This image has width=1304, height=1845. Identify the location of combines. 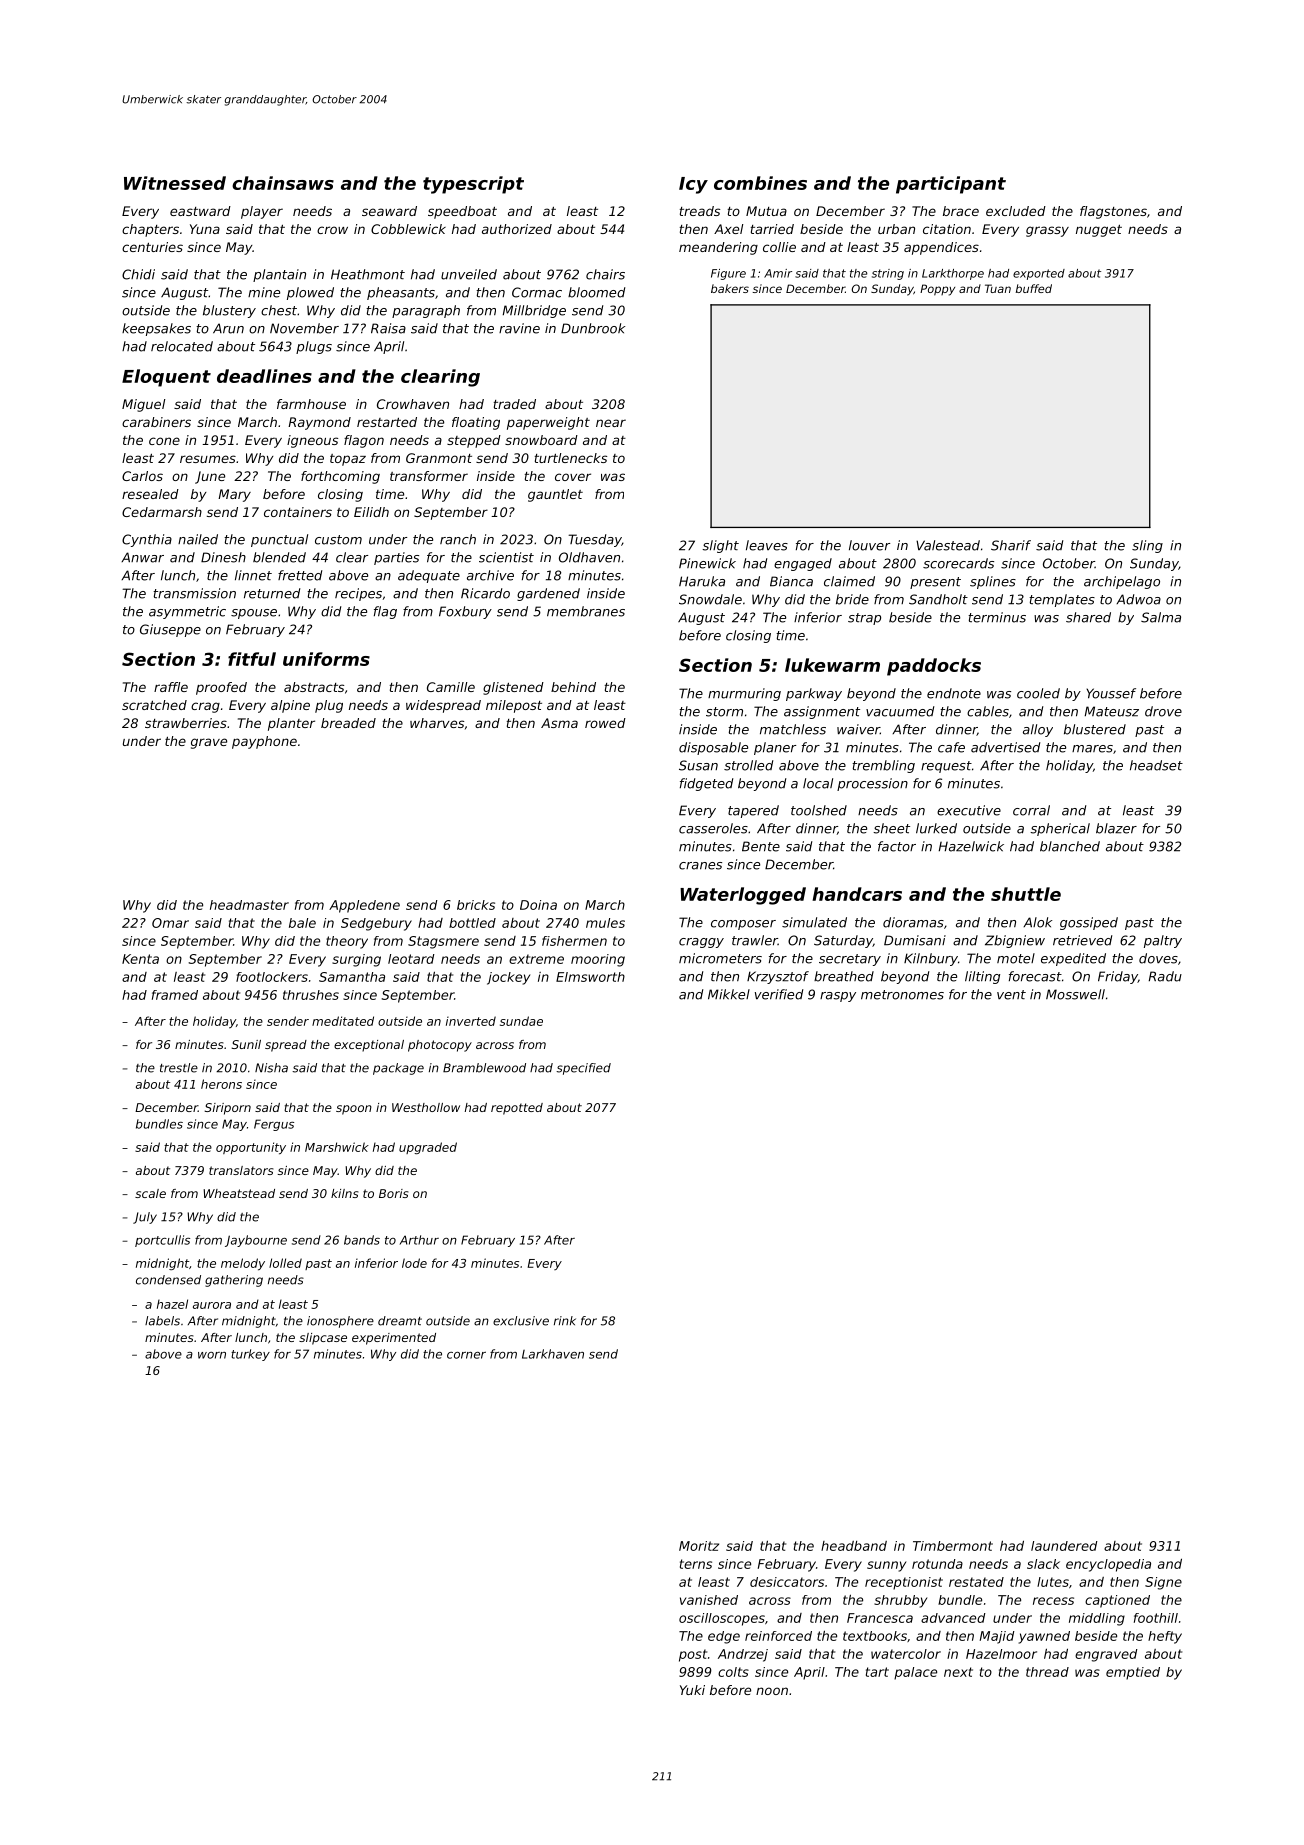
(760, 183).
